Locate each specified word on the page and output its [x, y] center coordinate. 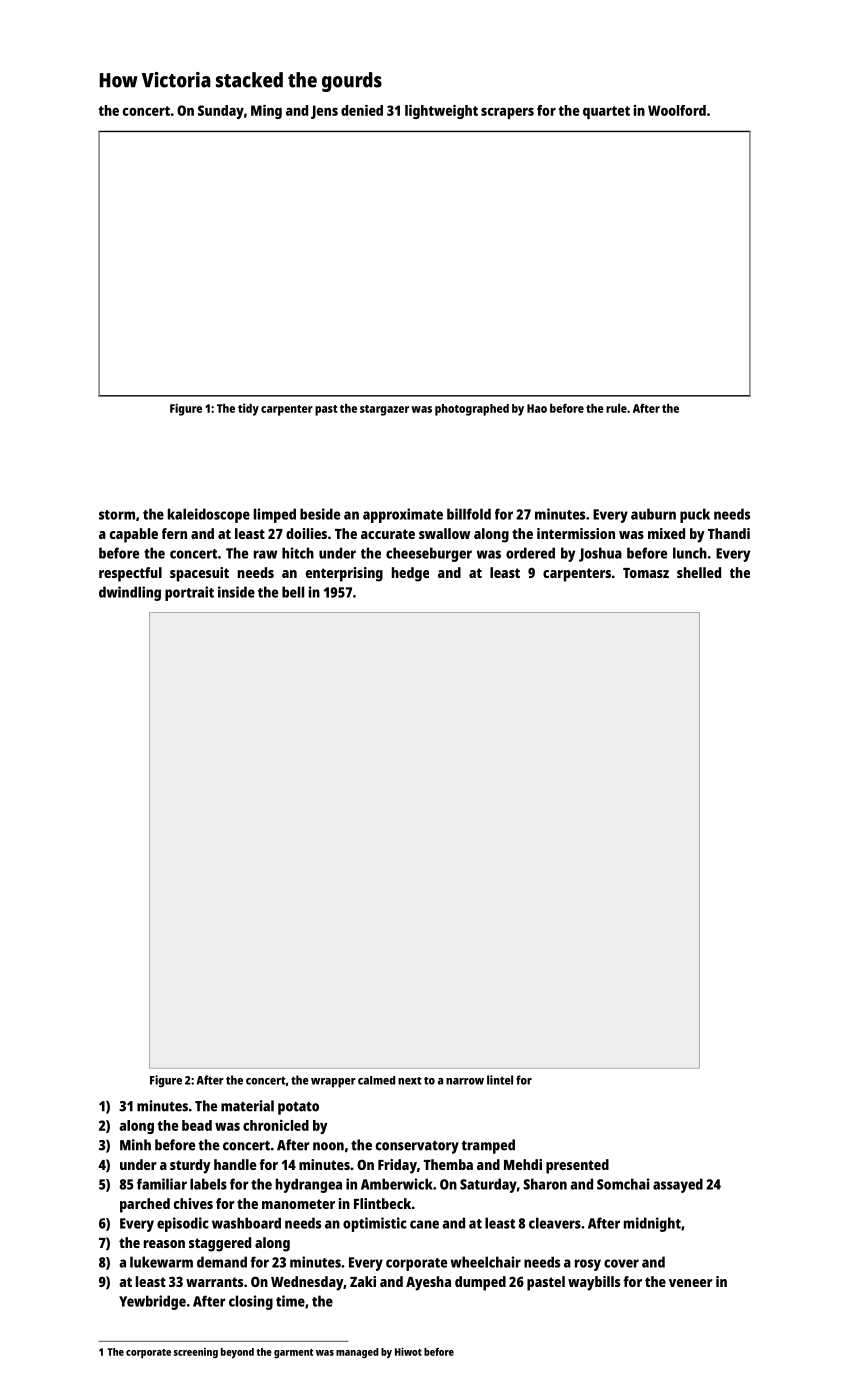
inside [236, 592]
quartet [606, 112]
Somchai [623, 1184]
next [410, 1081]
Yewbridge [152, 1302]
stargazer [384, 410]
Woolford [677, 110]
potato [298, 1108]
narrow [465, 1081]
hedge [410, 574]
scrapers [507, 113]
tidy [248, 409]
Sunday [221, 112]
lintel [500, 1080]
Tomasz [646, 573]
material [247, 1106]
